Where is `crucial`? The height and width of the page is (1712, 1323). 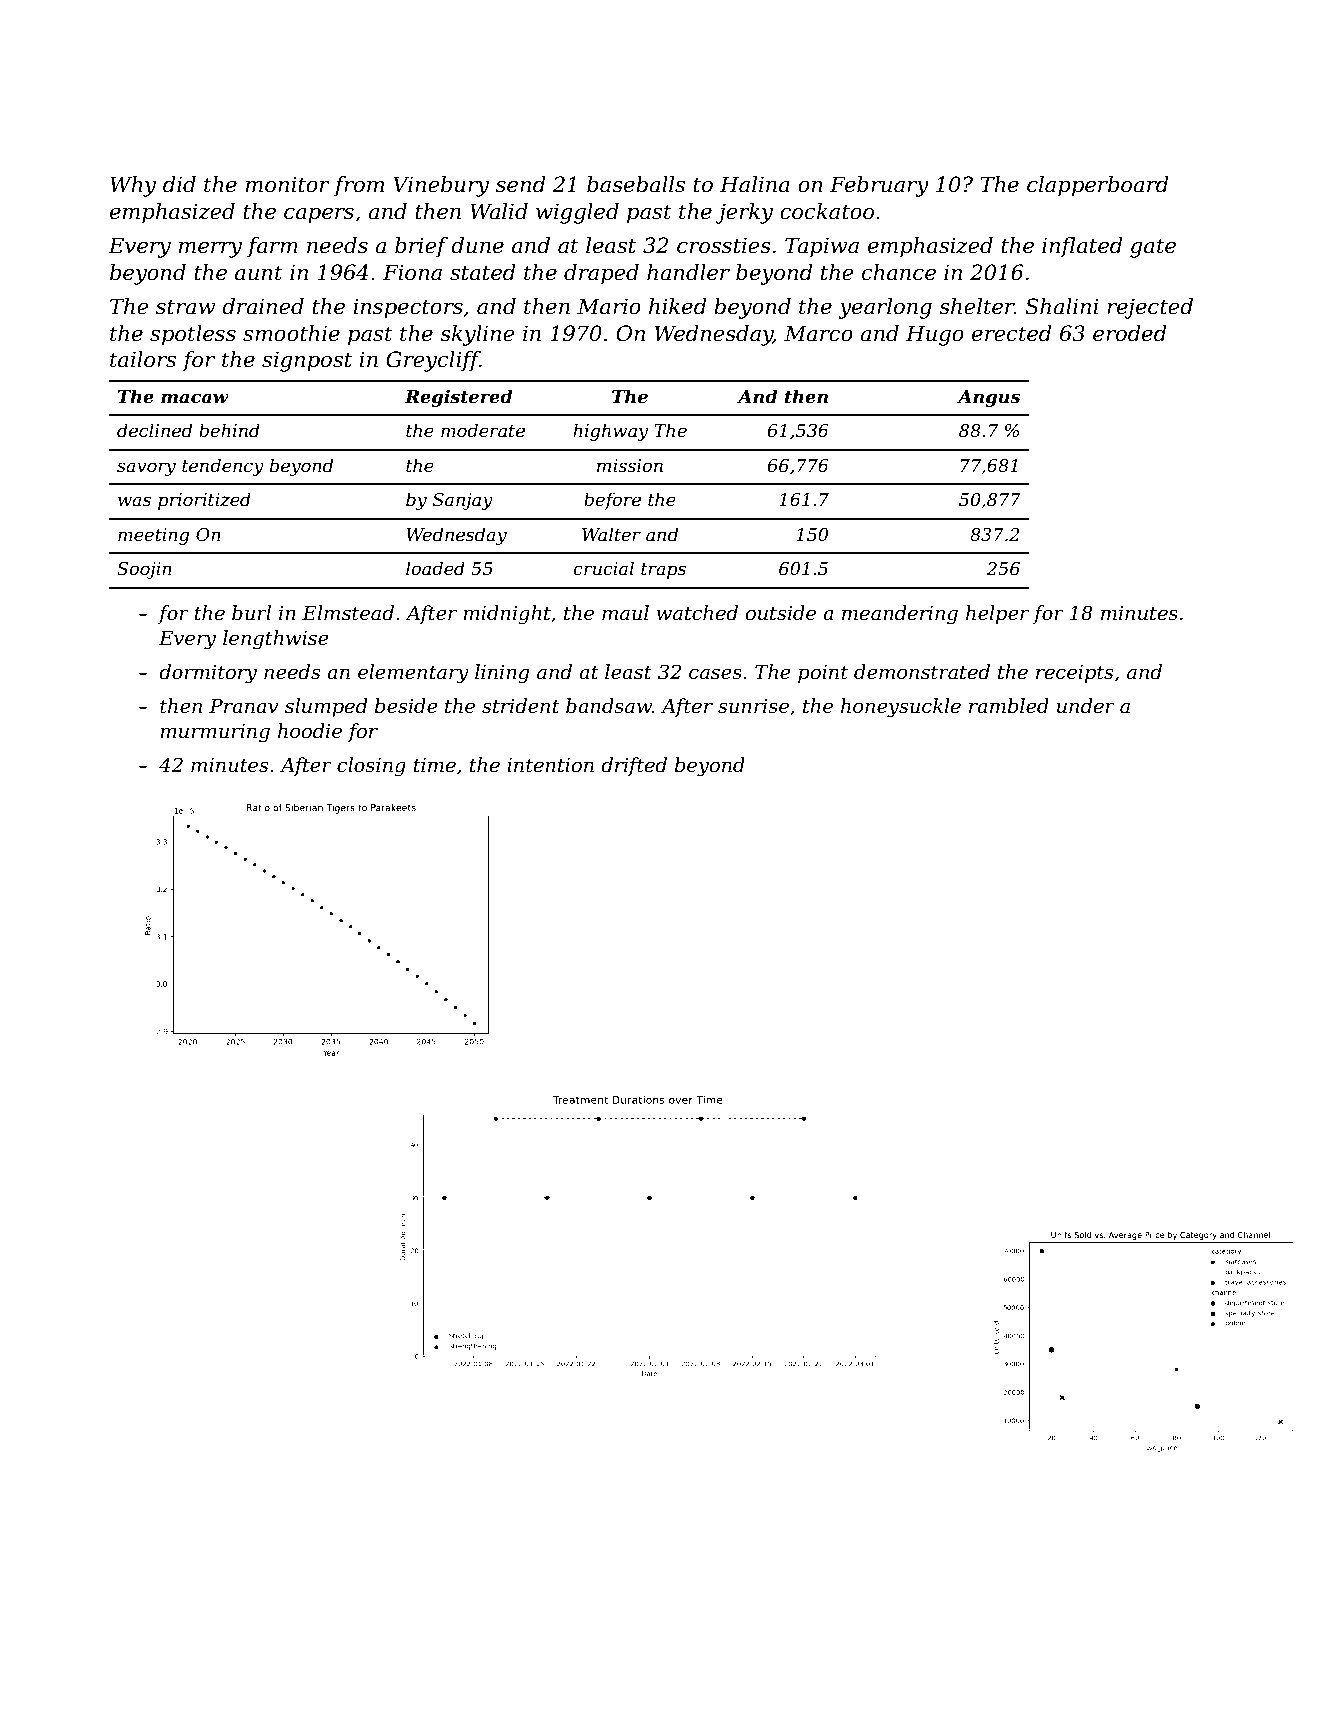
crucial is located at coordinates (603, 568).
